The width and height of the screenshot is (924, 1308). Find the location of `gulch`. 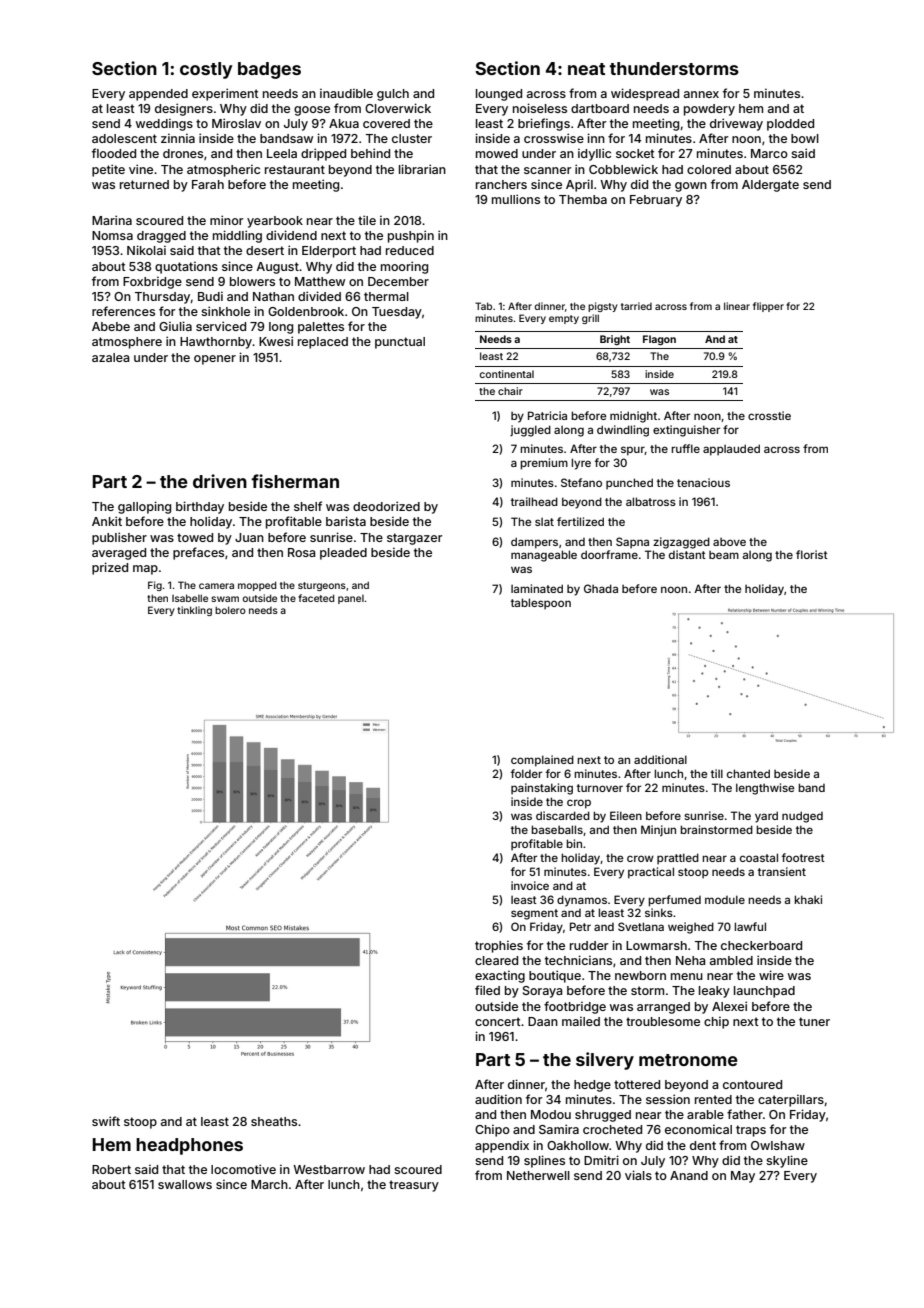

gulch is located at coordinates (393, 95).
